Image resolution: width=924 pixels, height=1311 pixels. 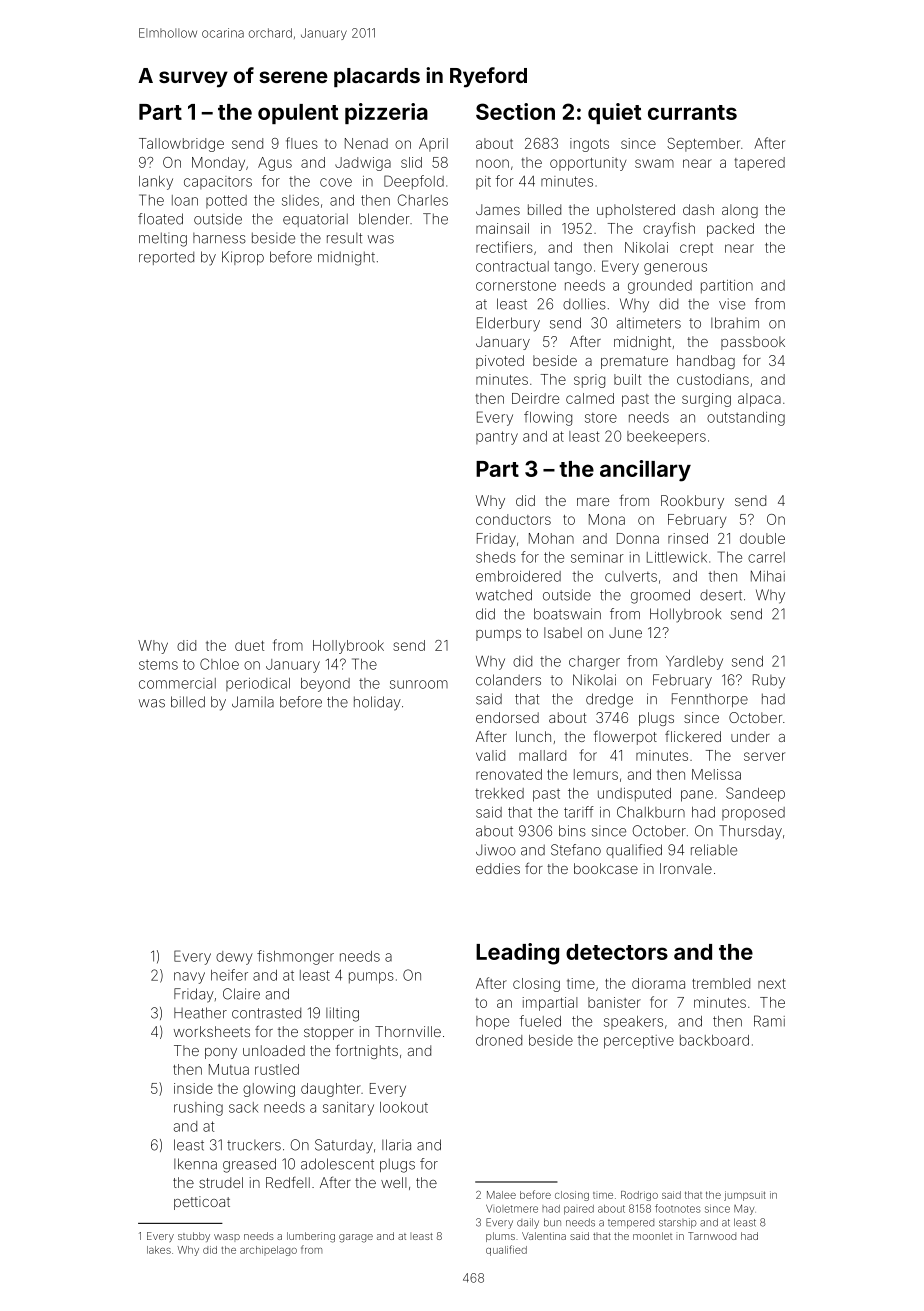 What do you see at coordinates (496, 850) in the screenshot?
I see `Jiwoo` at bounding box center [496, 850].
